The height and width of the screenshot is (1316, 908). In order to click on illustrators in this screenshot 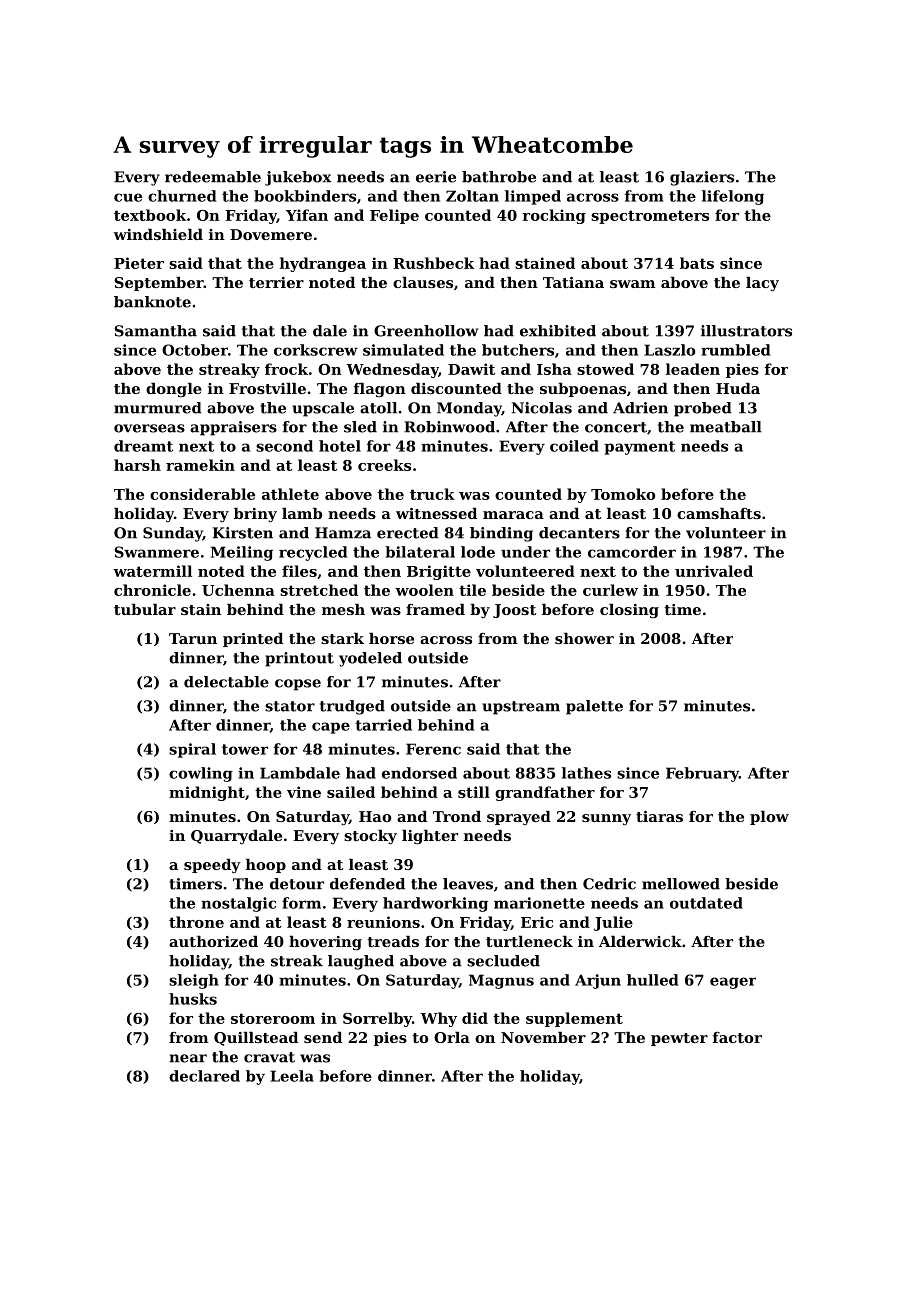, I will do `click(746, 331)`.
